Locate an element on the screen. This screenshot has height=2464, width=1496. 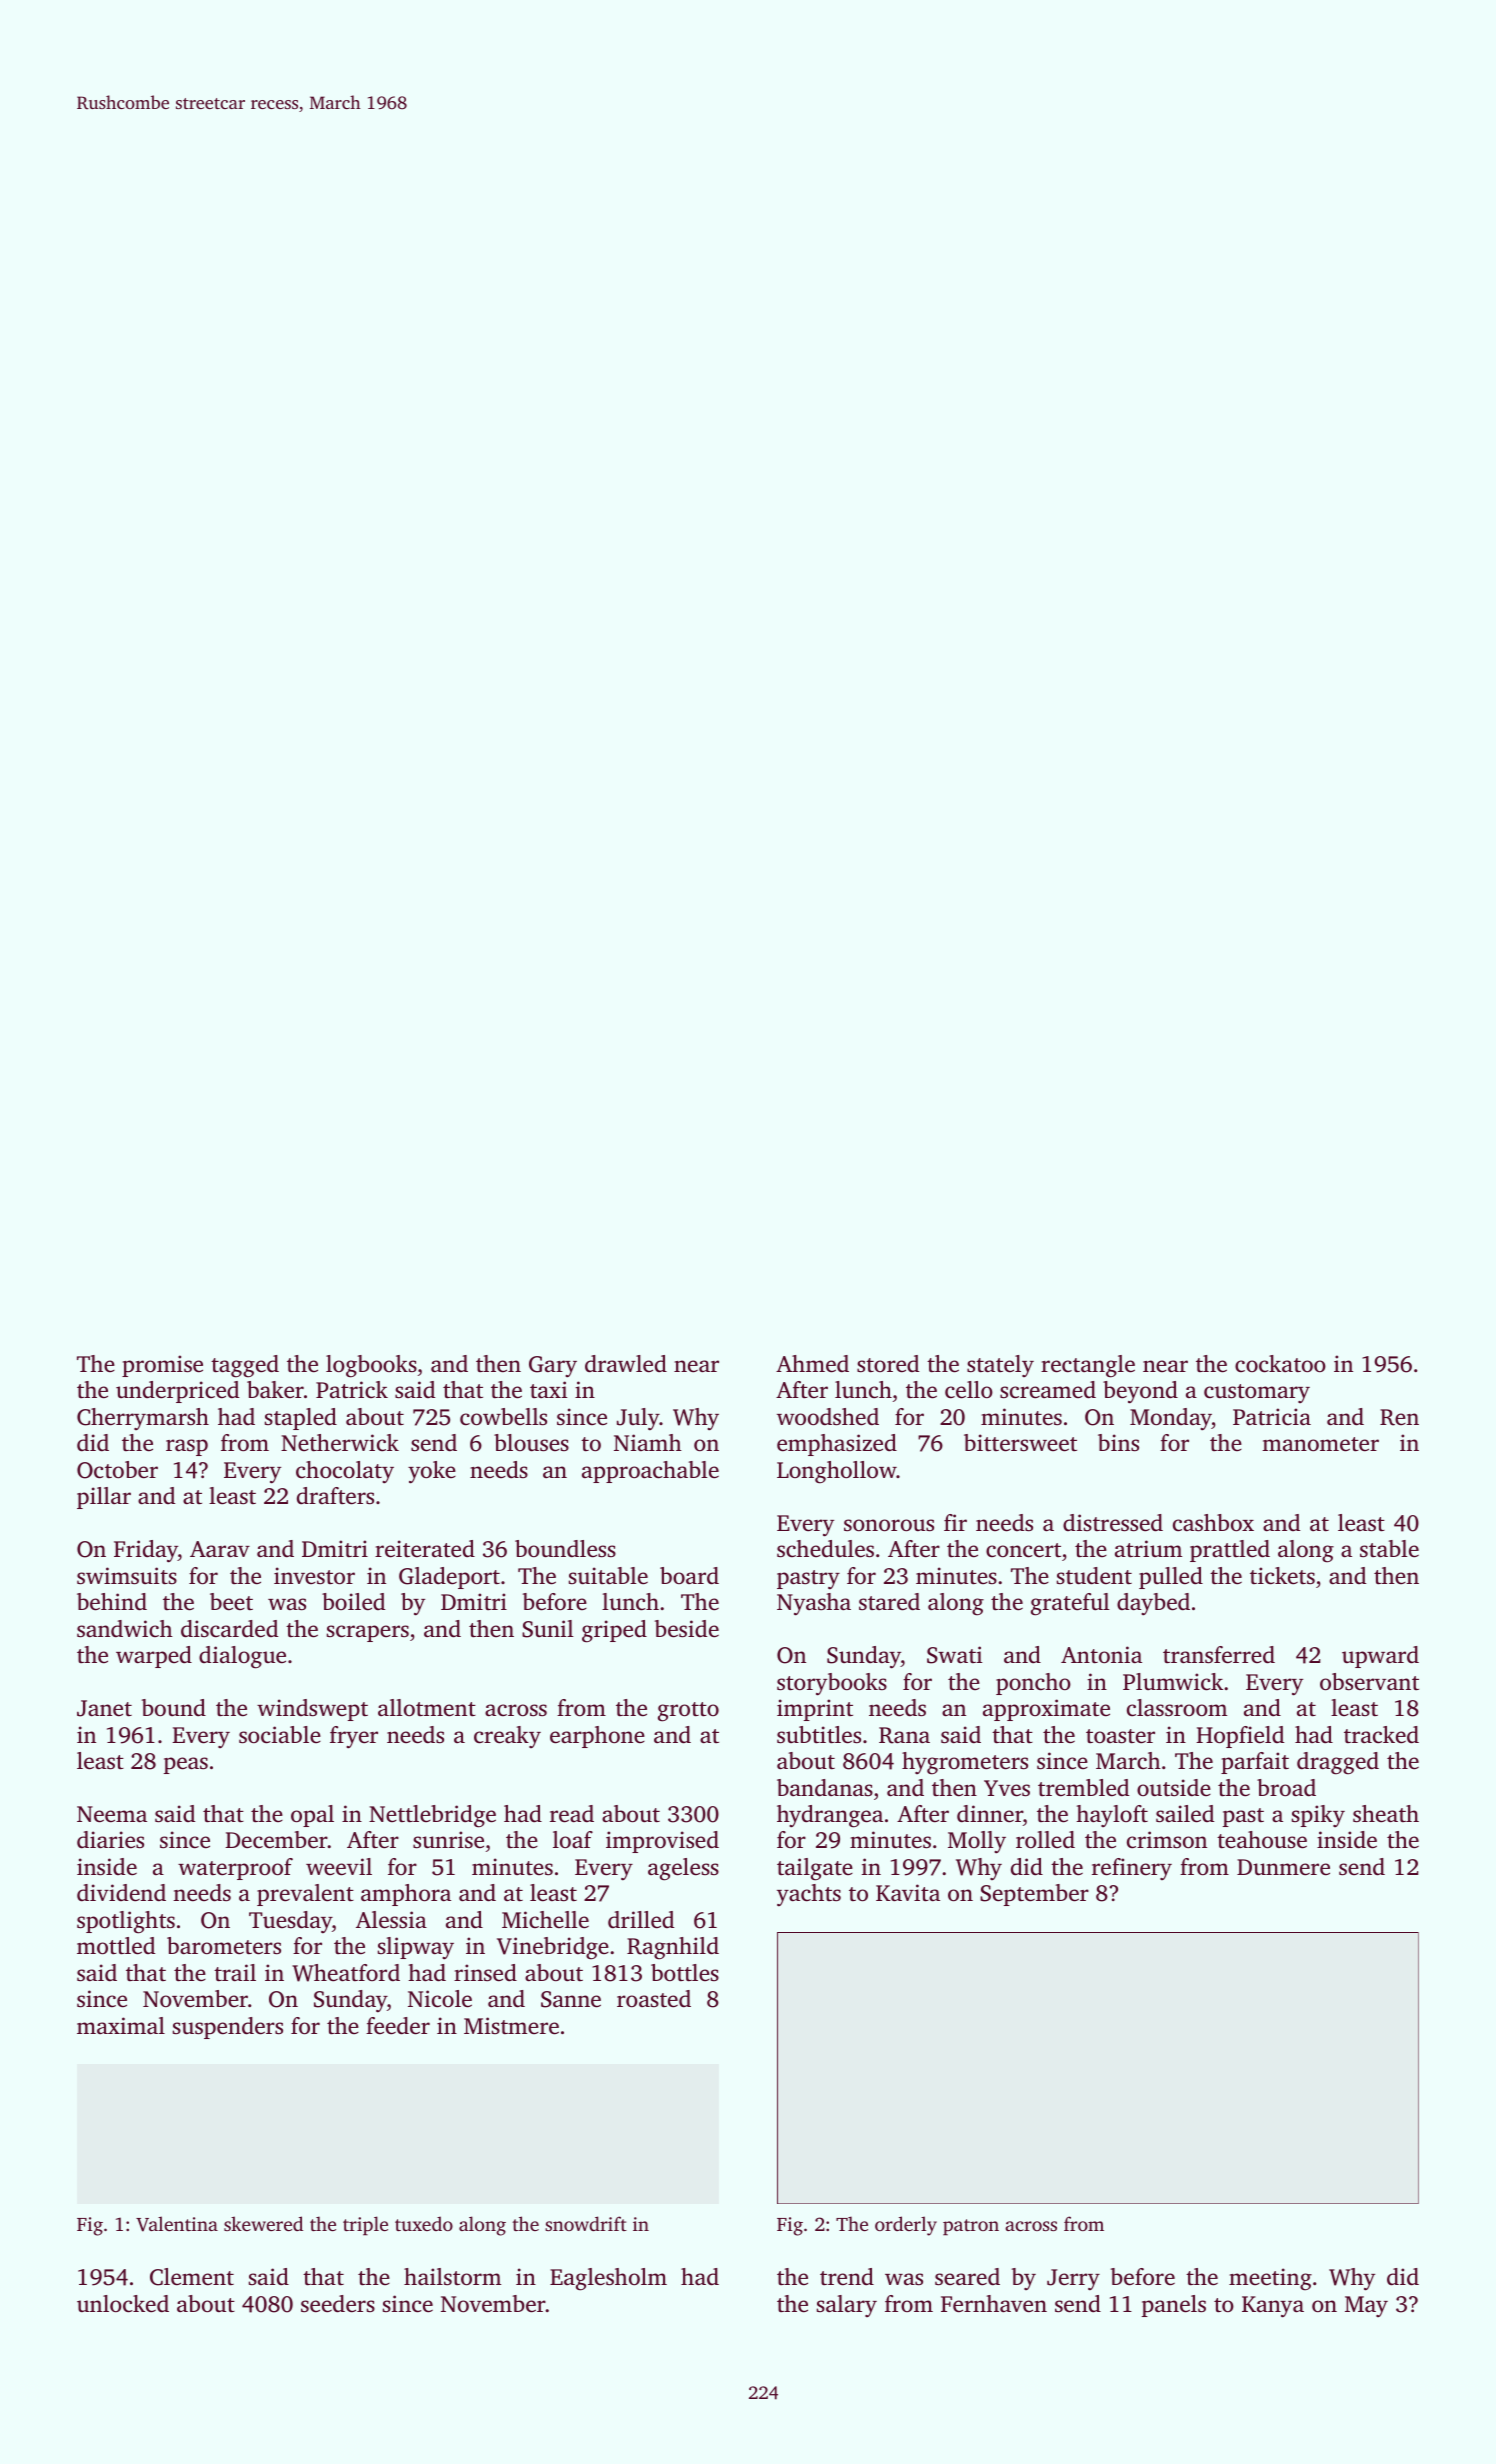
subtitles is located at coordinates (819, 1735).
